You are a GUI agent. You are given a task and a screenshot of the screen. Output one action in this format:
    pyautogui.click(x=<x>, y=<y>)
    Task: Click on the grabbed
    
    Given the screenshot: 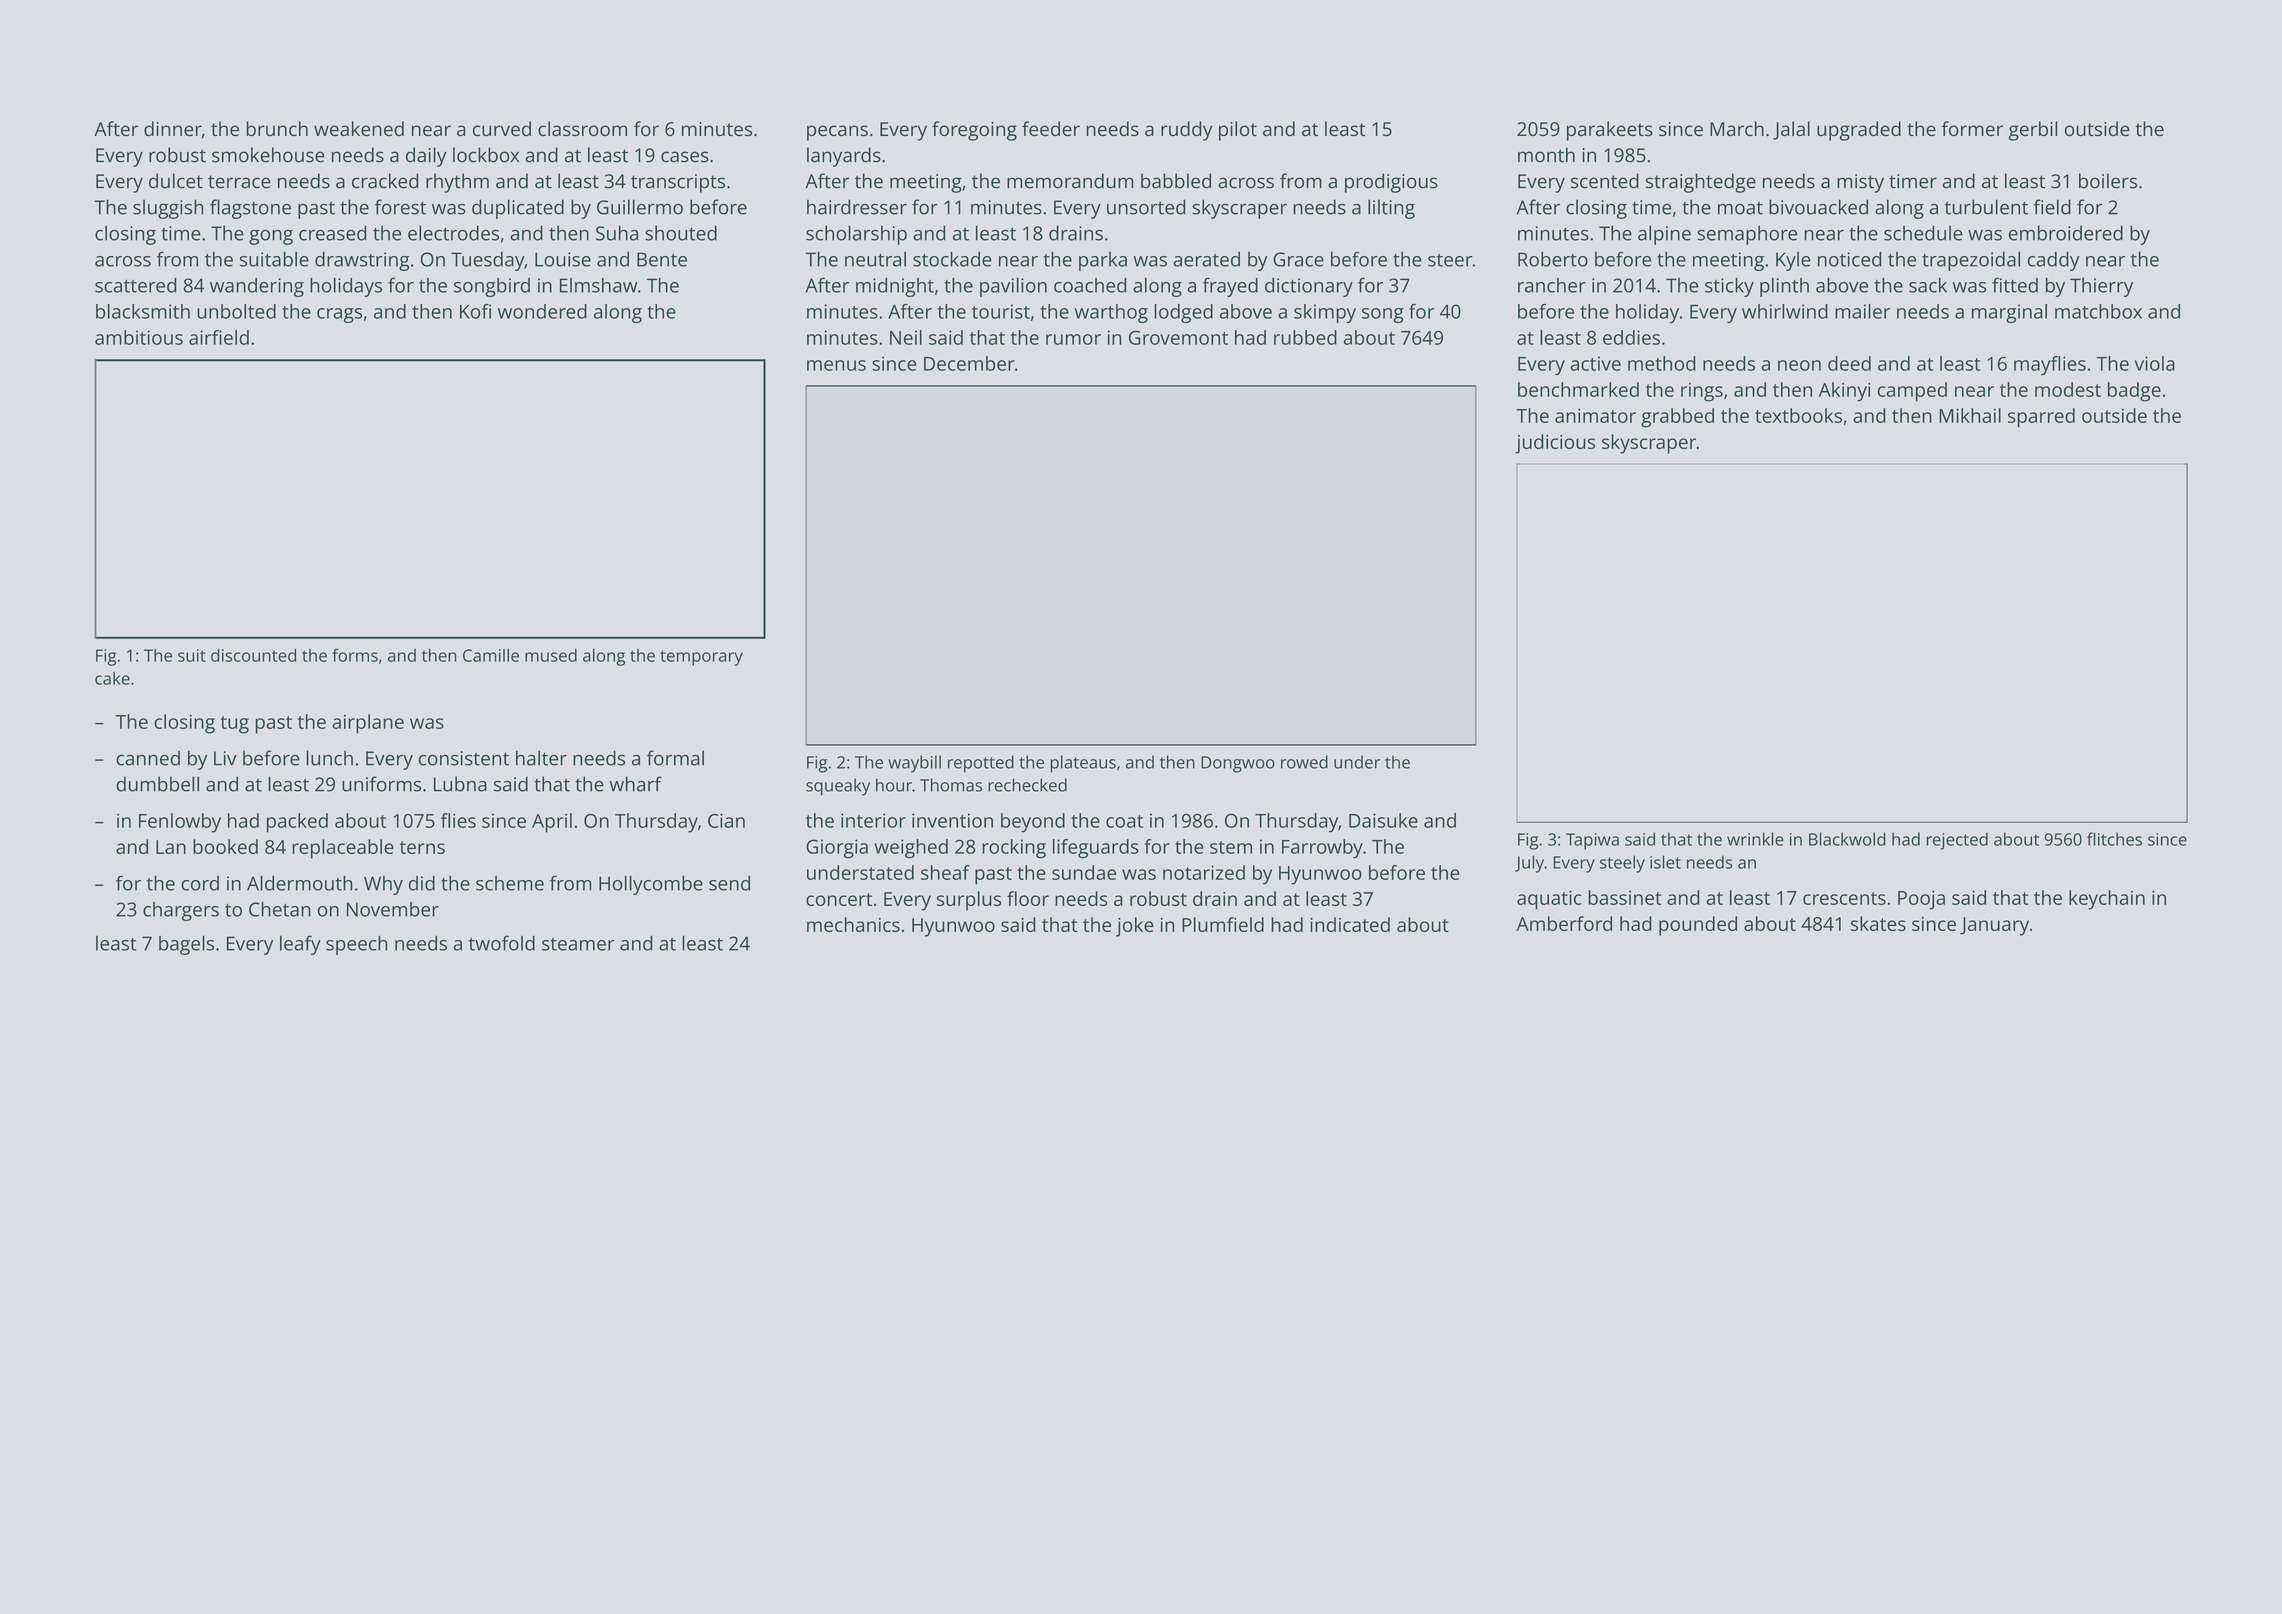 What is the action you would take?
    pyautogui.click(x=1677, y=418)
